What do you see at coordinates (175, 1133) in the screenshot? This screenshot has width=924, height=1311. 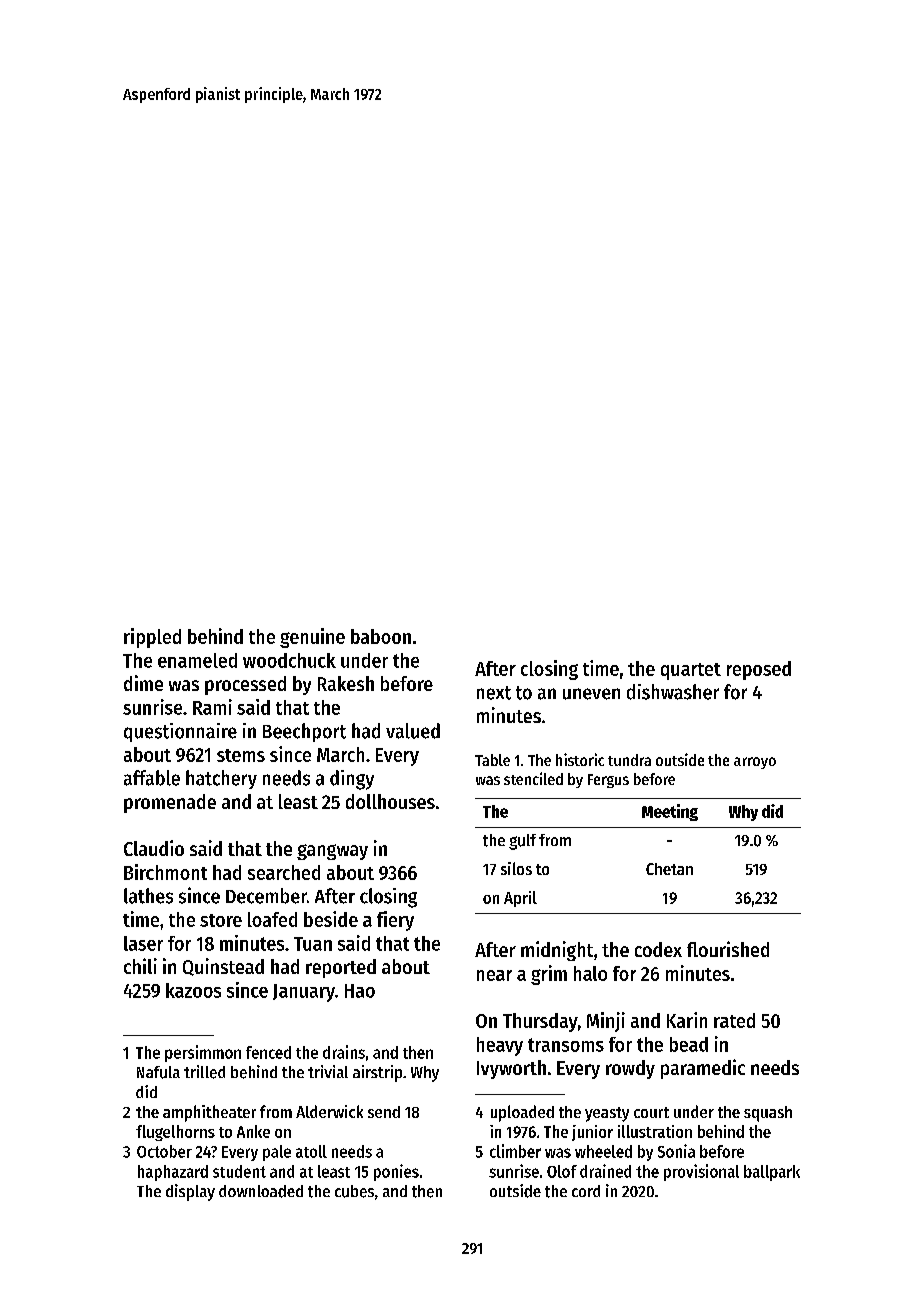 I see `flugelhorns` at bounding box center [175, 1133].
